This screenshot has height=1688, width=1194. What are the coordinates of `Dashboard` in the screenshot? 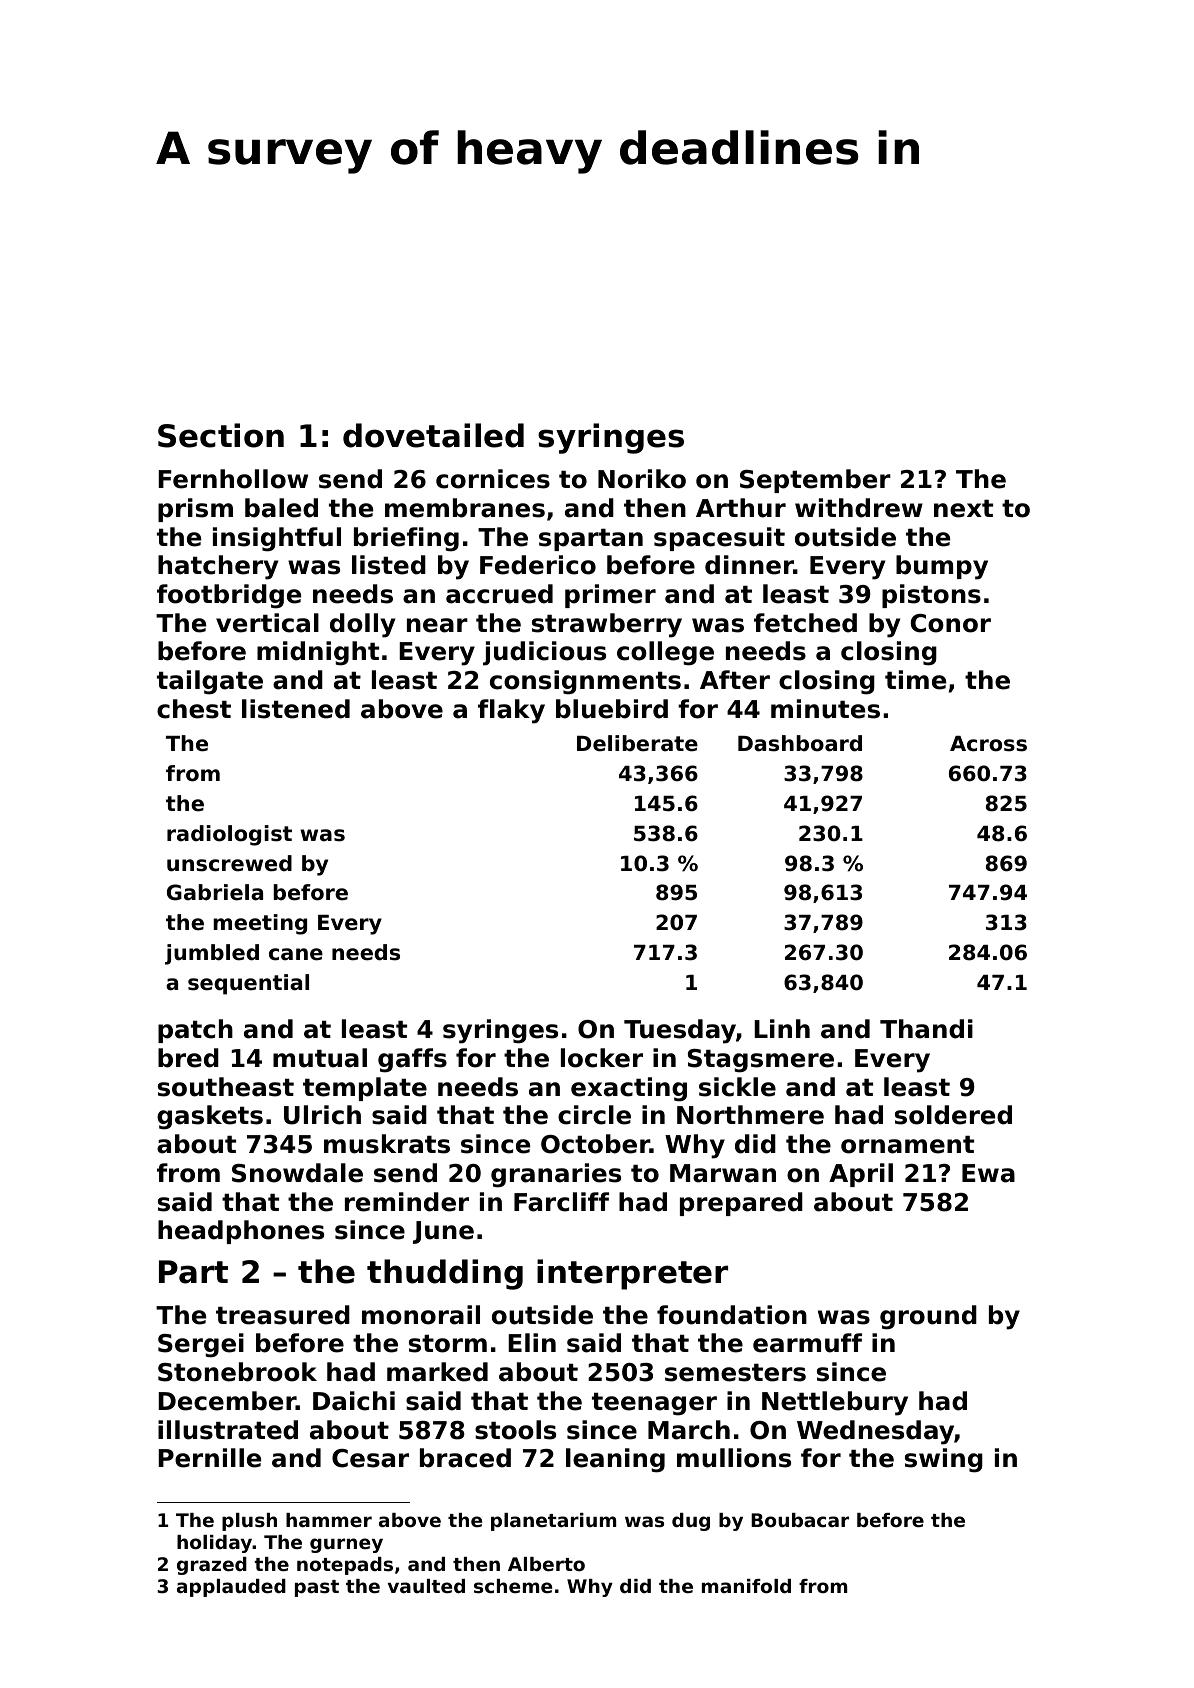 It's located at (800, 743).
